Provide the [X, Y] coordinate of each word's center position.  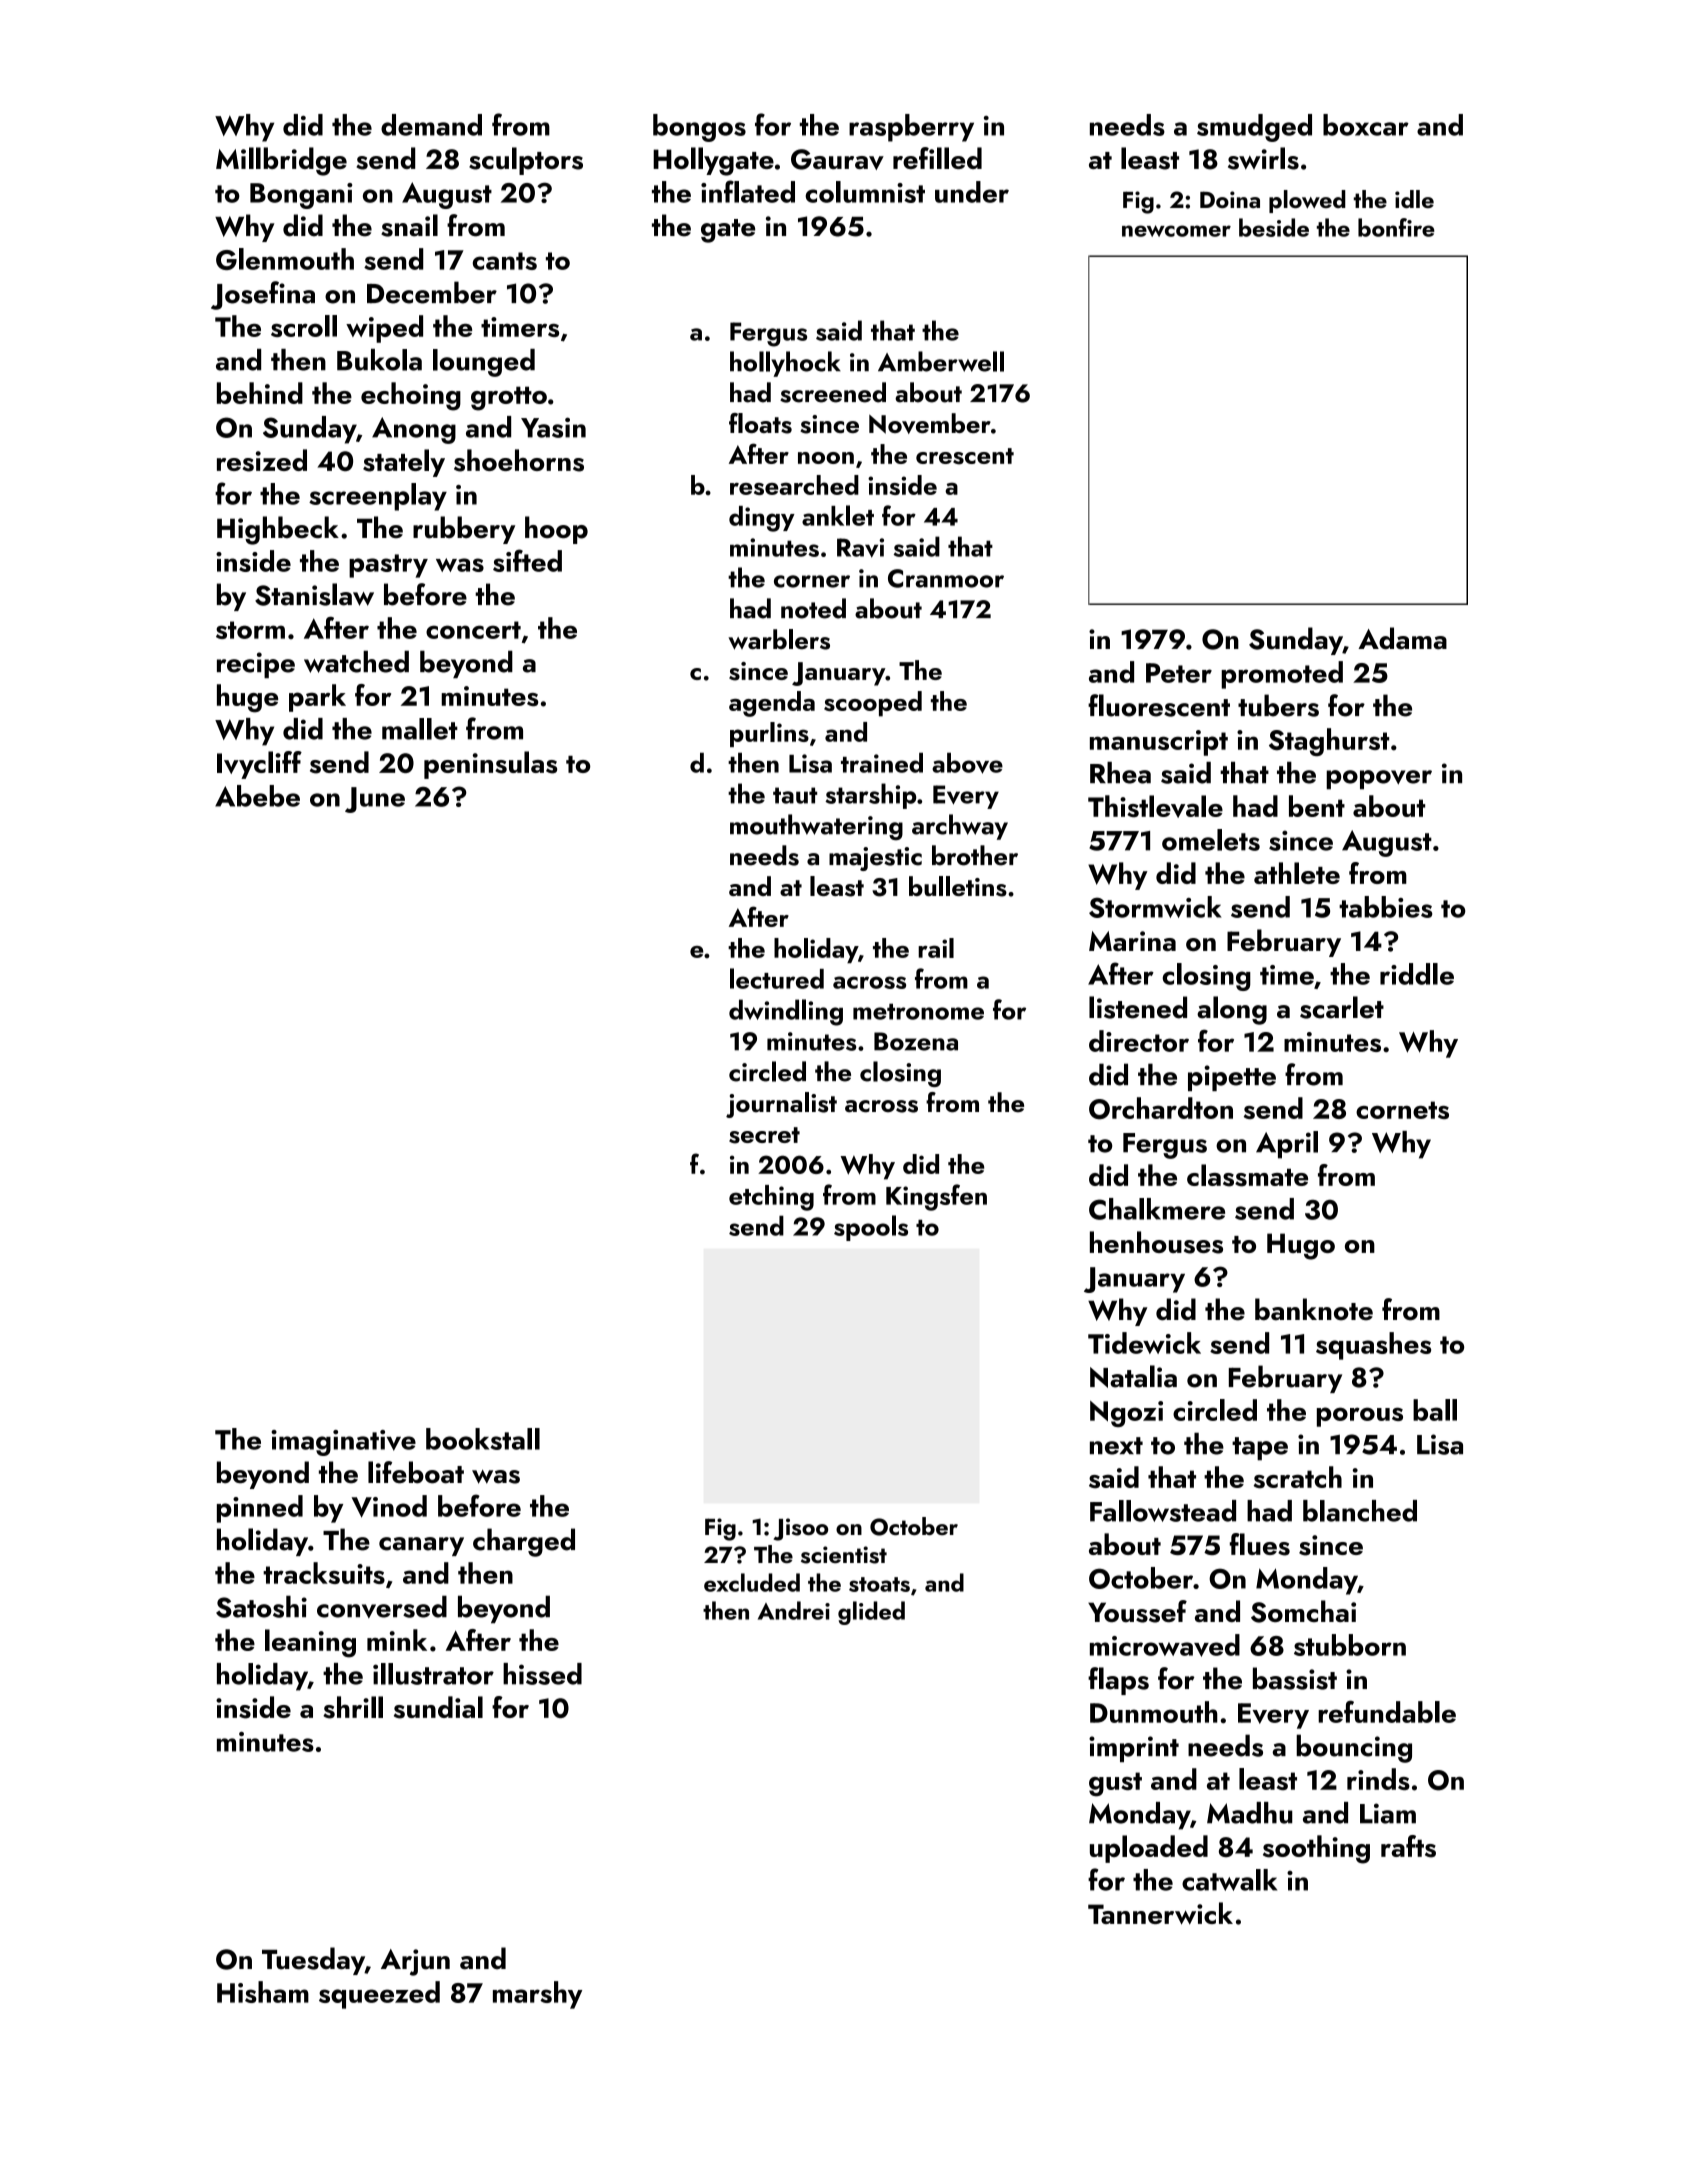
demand [431, 125]
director [1139, 1041]
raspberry [911, 128]
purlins [769, 734]
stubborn [1350, 1645]
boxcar [1366, 125]
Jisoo [801, 1529]
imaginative [343, 1443]
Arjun [415, 1962]
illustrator [433, 1674]
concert [473, 630]
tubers [1278, 705]
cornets [1402, 1110]
